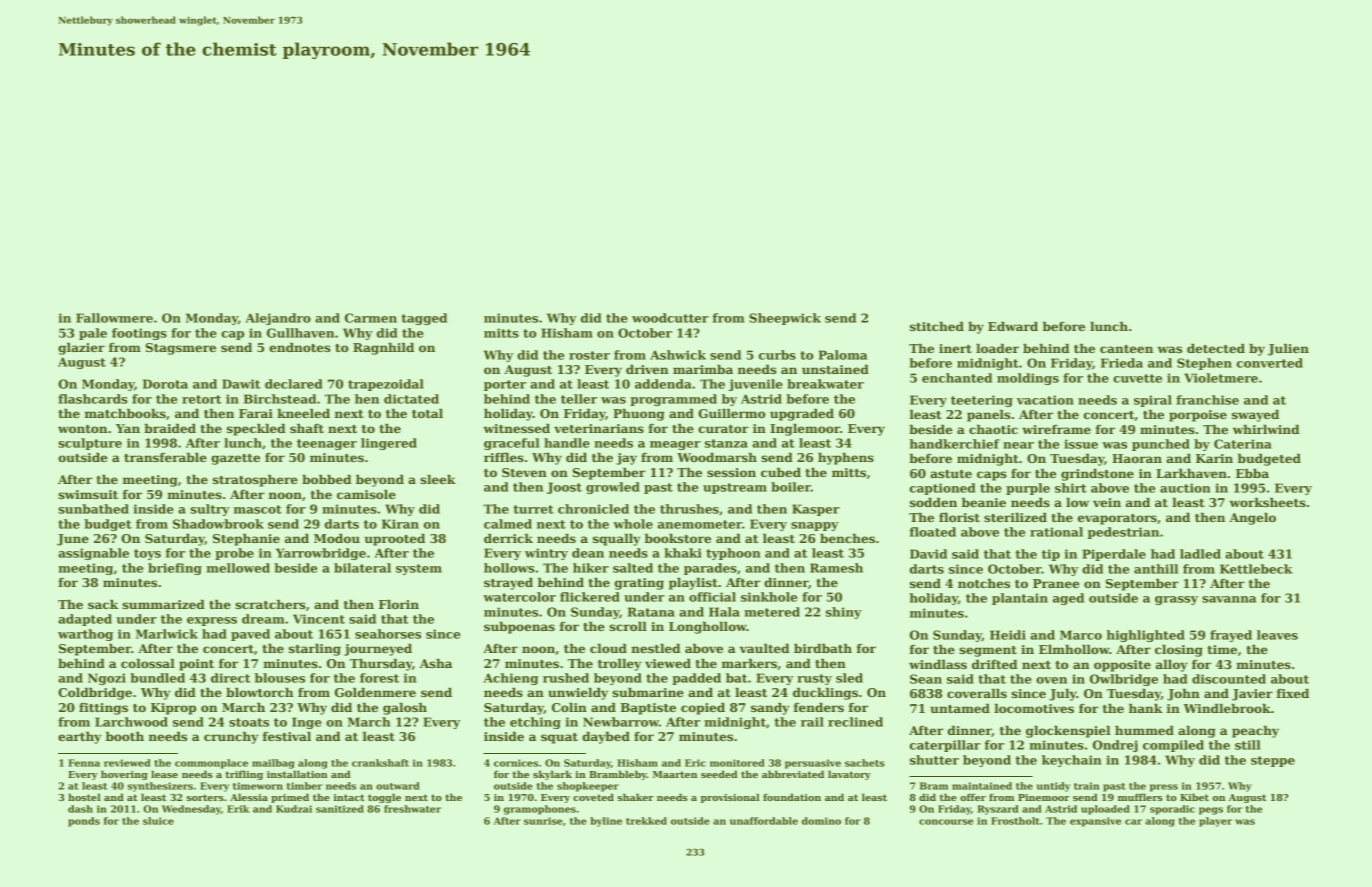 The height and width of the screenshot is (887, 1372). I want to click on stoats, so click(249, 722).
